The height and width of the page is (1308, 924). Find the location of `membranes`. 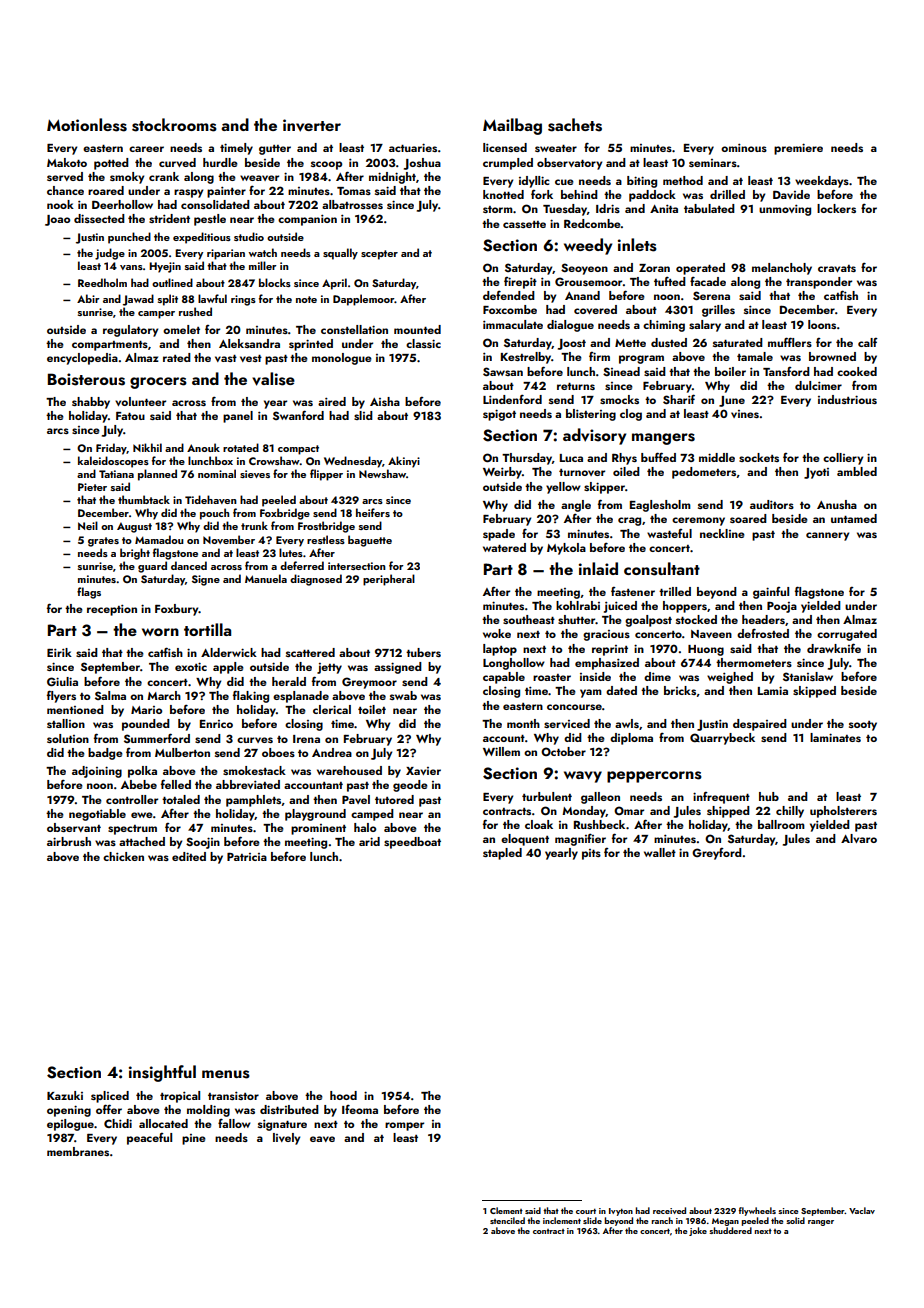

membranes is located at coordinates (78, 1151).
